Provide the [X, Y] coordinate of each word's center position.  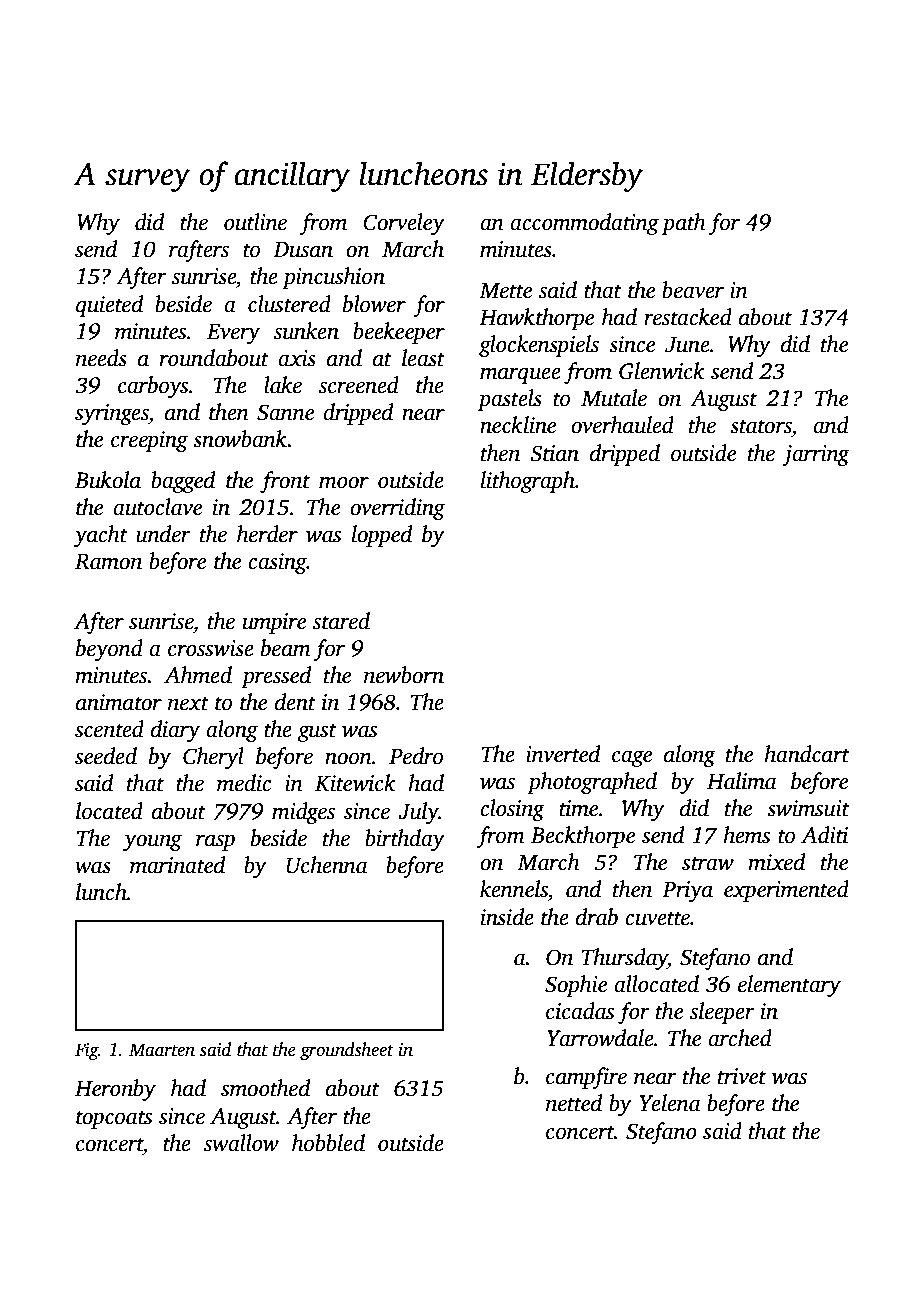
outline [255, 222]
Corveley [404, 224]
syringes [112, 414]
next [188, 704]
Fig [87, 1051]
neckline [518, 425]
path [684, 224]
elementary [789, 986]
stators [761, 427]
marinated [177, 865]
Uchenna [327, 865]
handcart [807, 754]
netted [574, 1103]
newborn [404, 675]
